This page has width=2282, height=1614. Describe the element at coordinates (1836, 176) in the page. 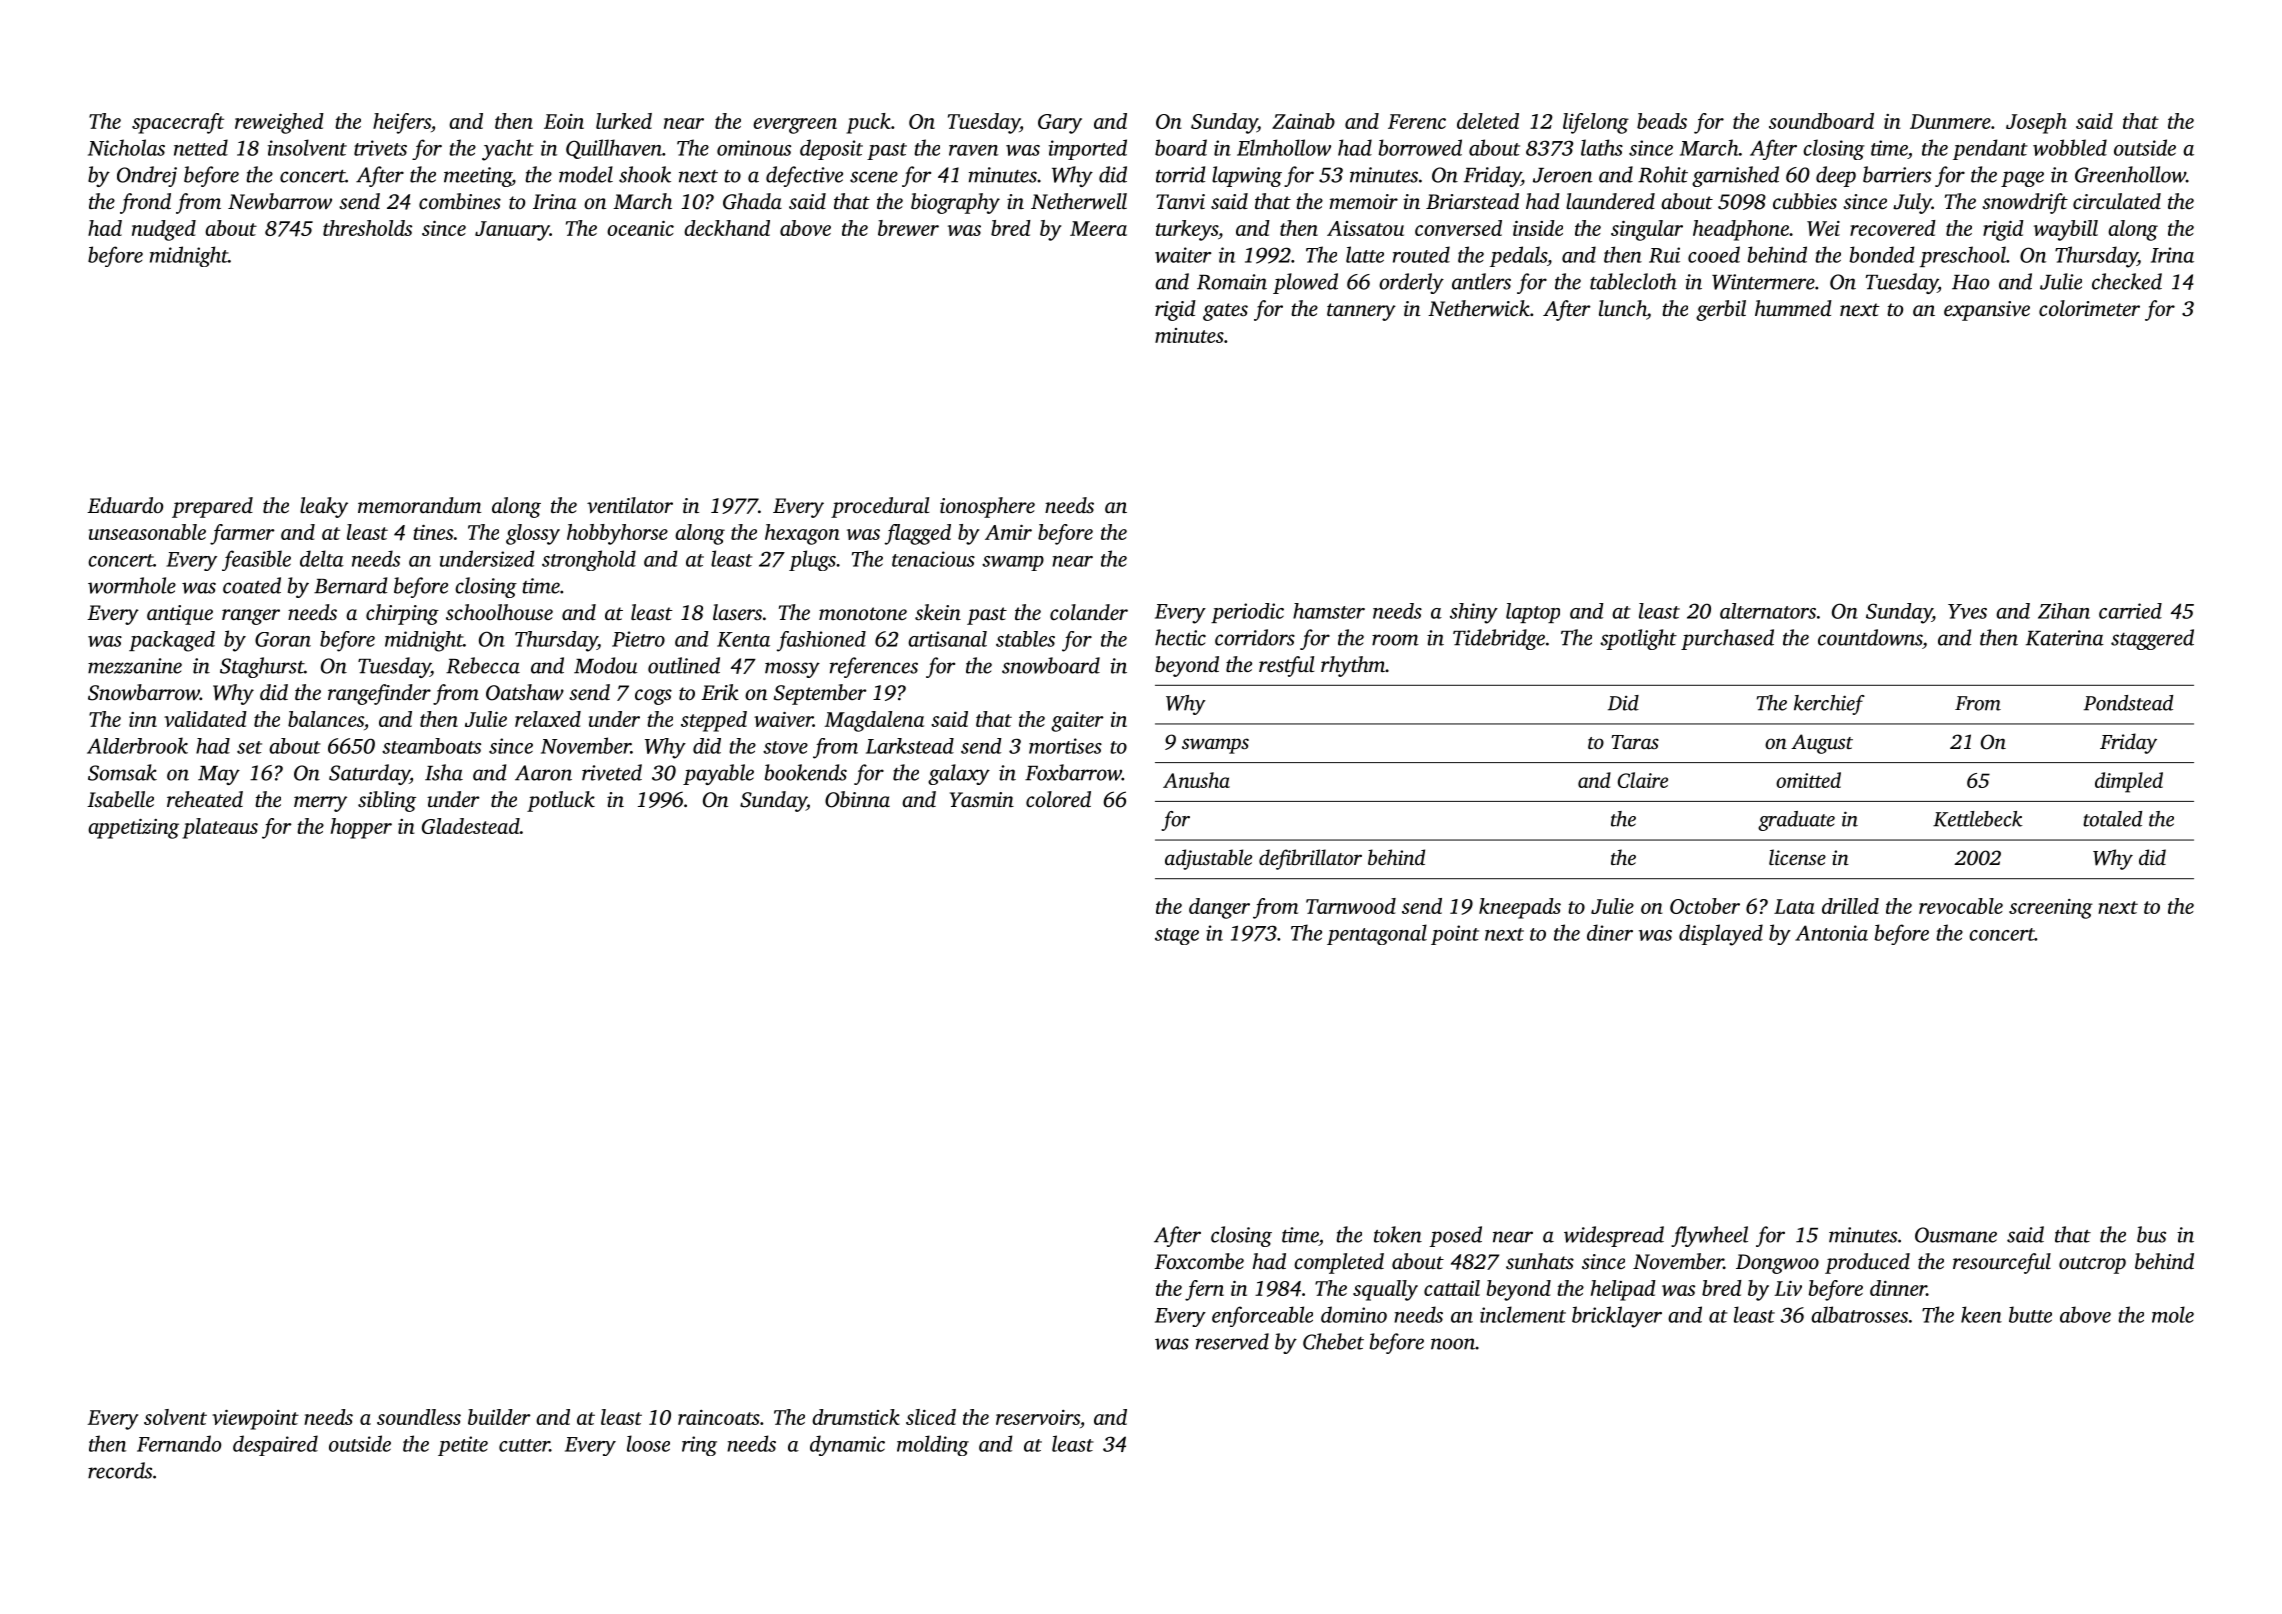

I see `deep` at that location.
